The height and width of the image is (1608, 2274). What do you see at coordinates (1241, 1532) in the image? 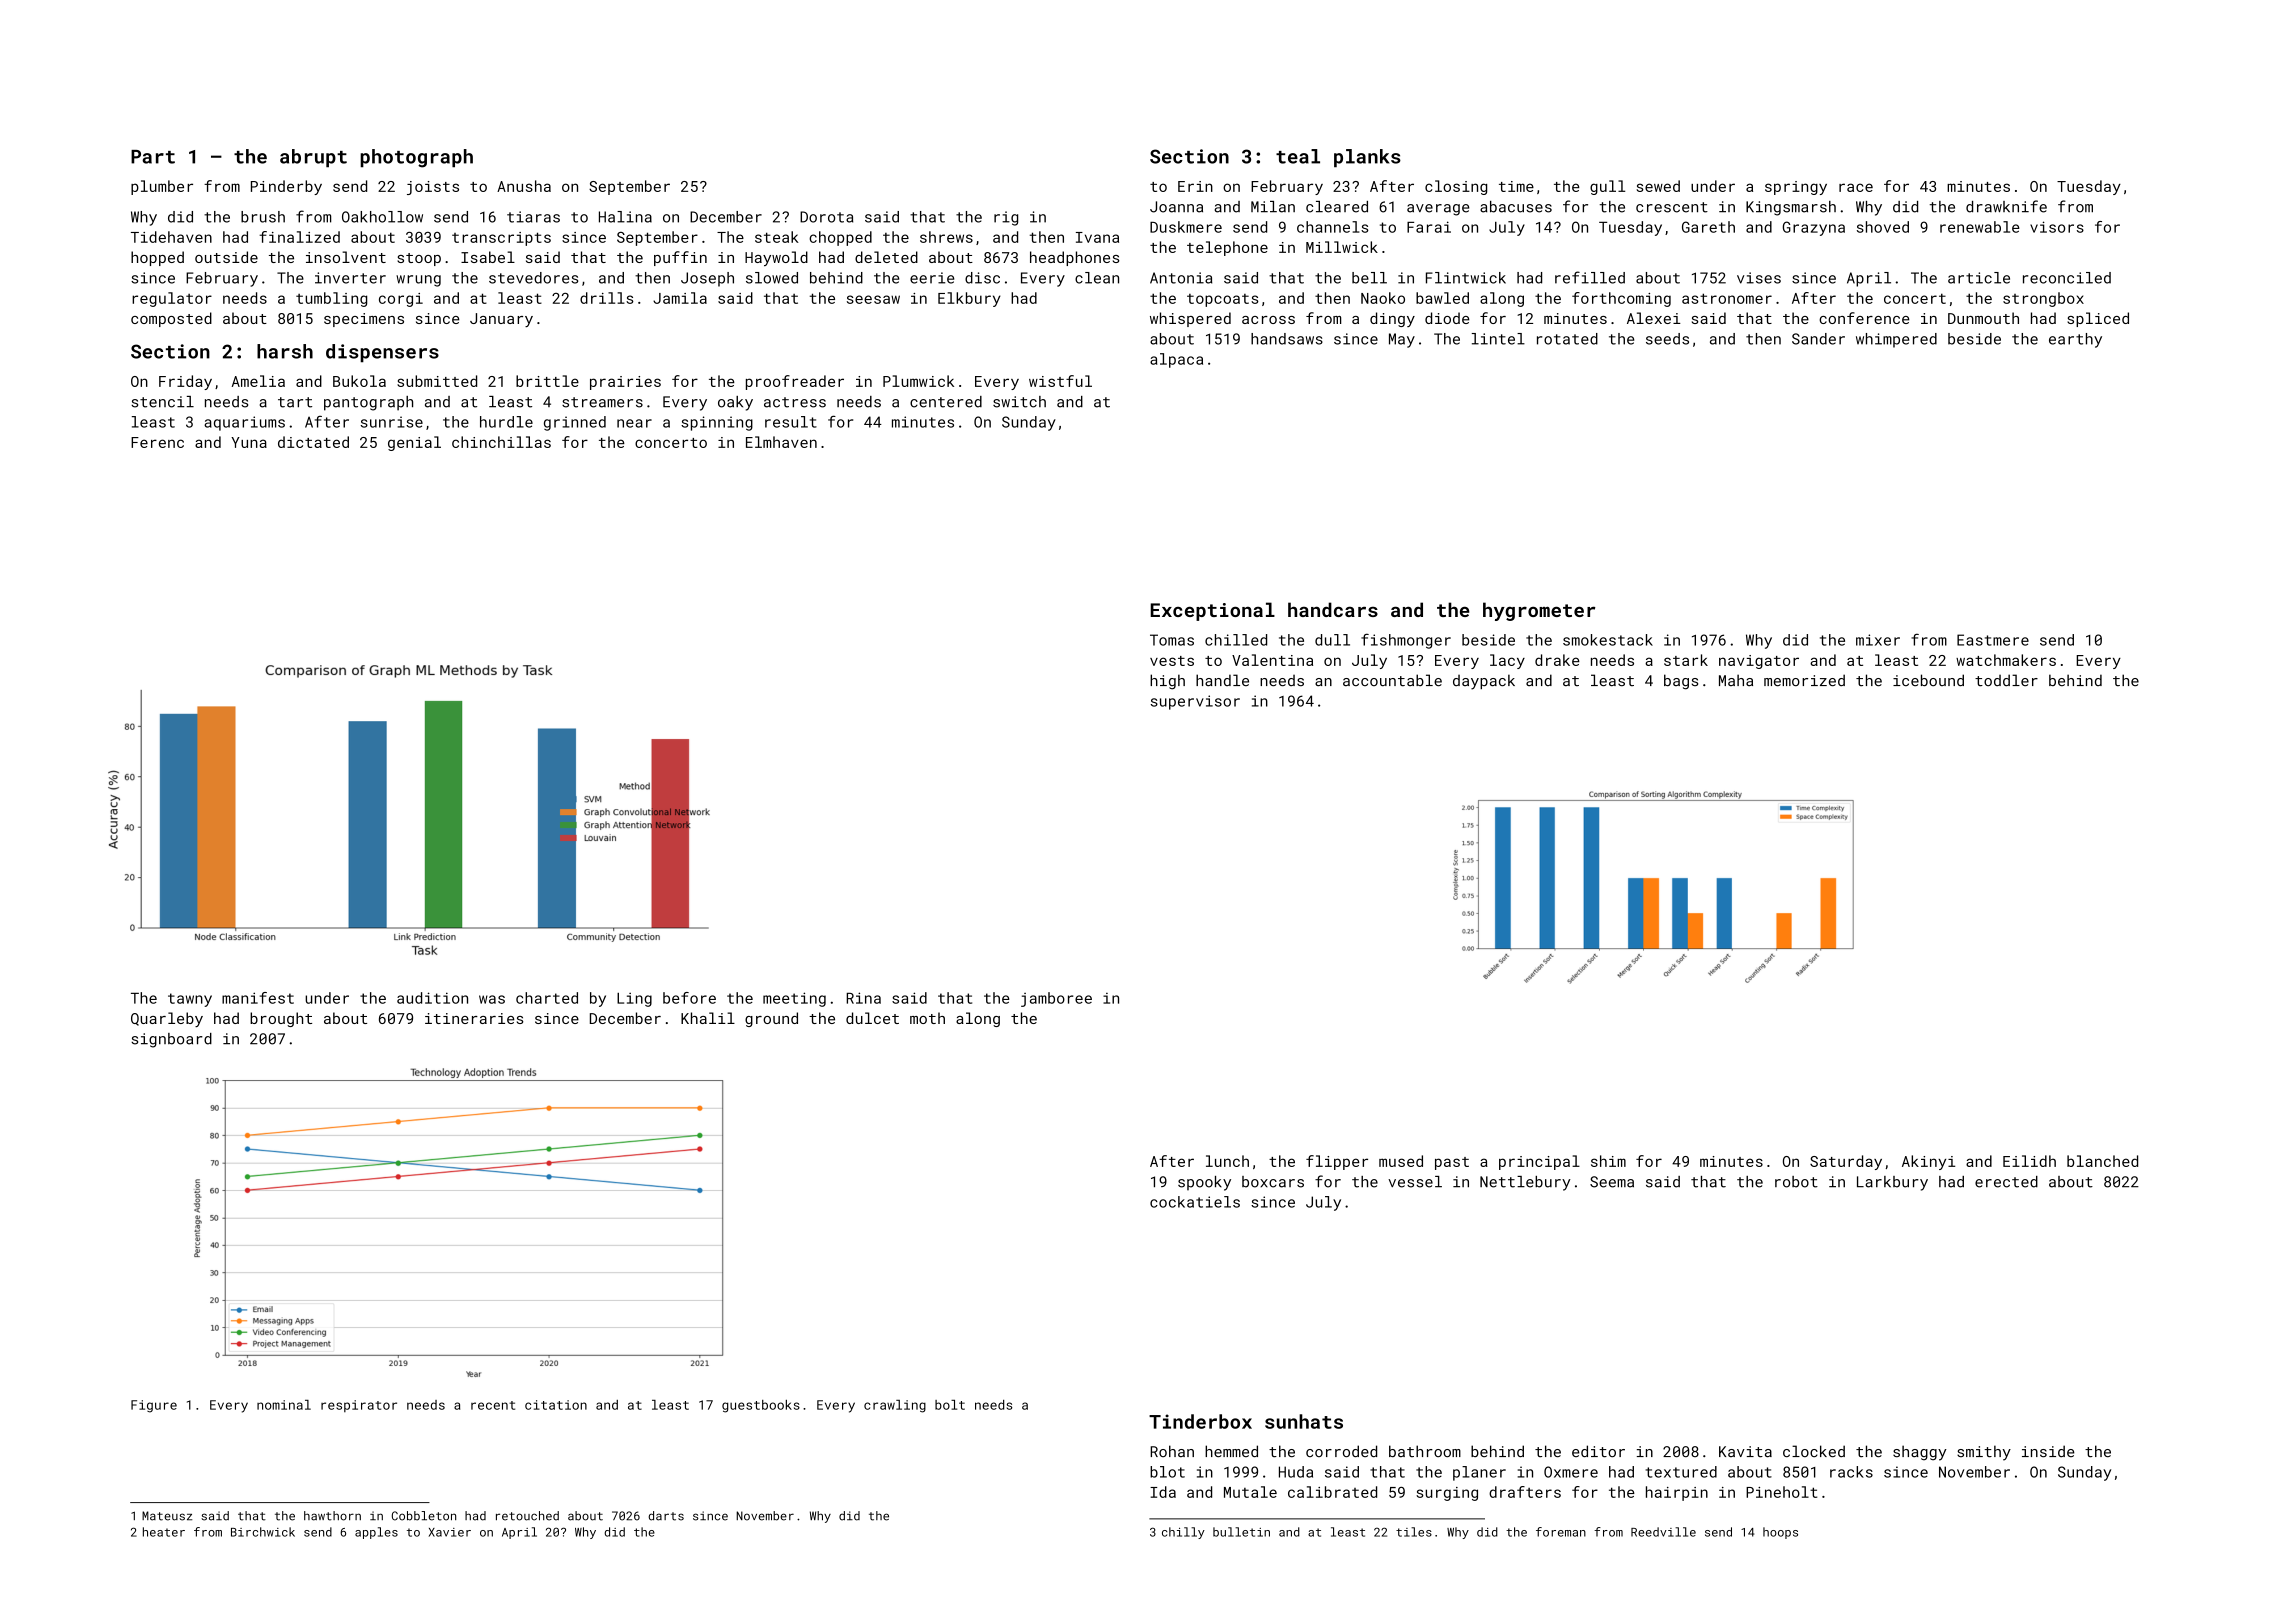
I see `bulletin` at bounding box center [1241, 1532].
